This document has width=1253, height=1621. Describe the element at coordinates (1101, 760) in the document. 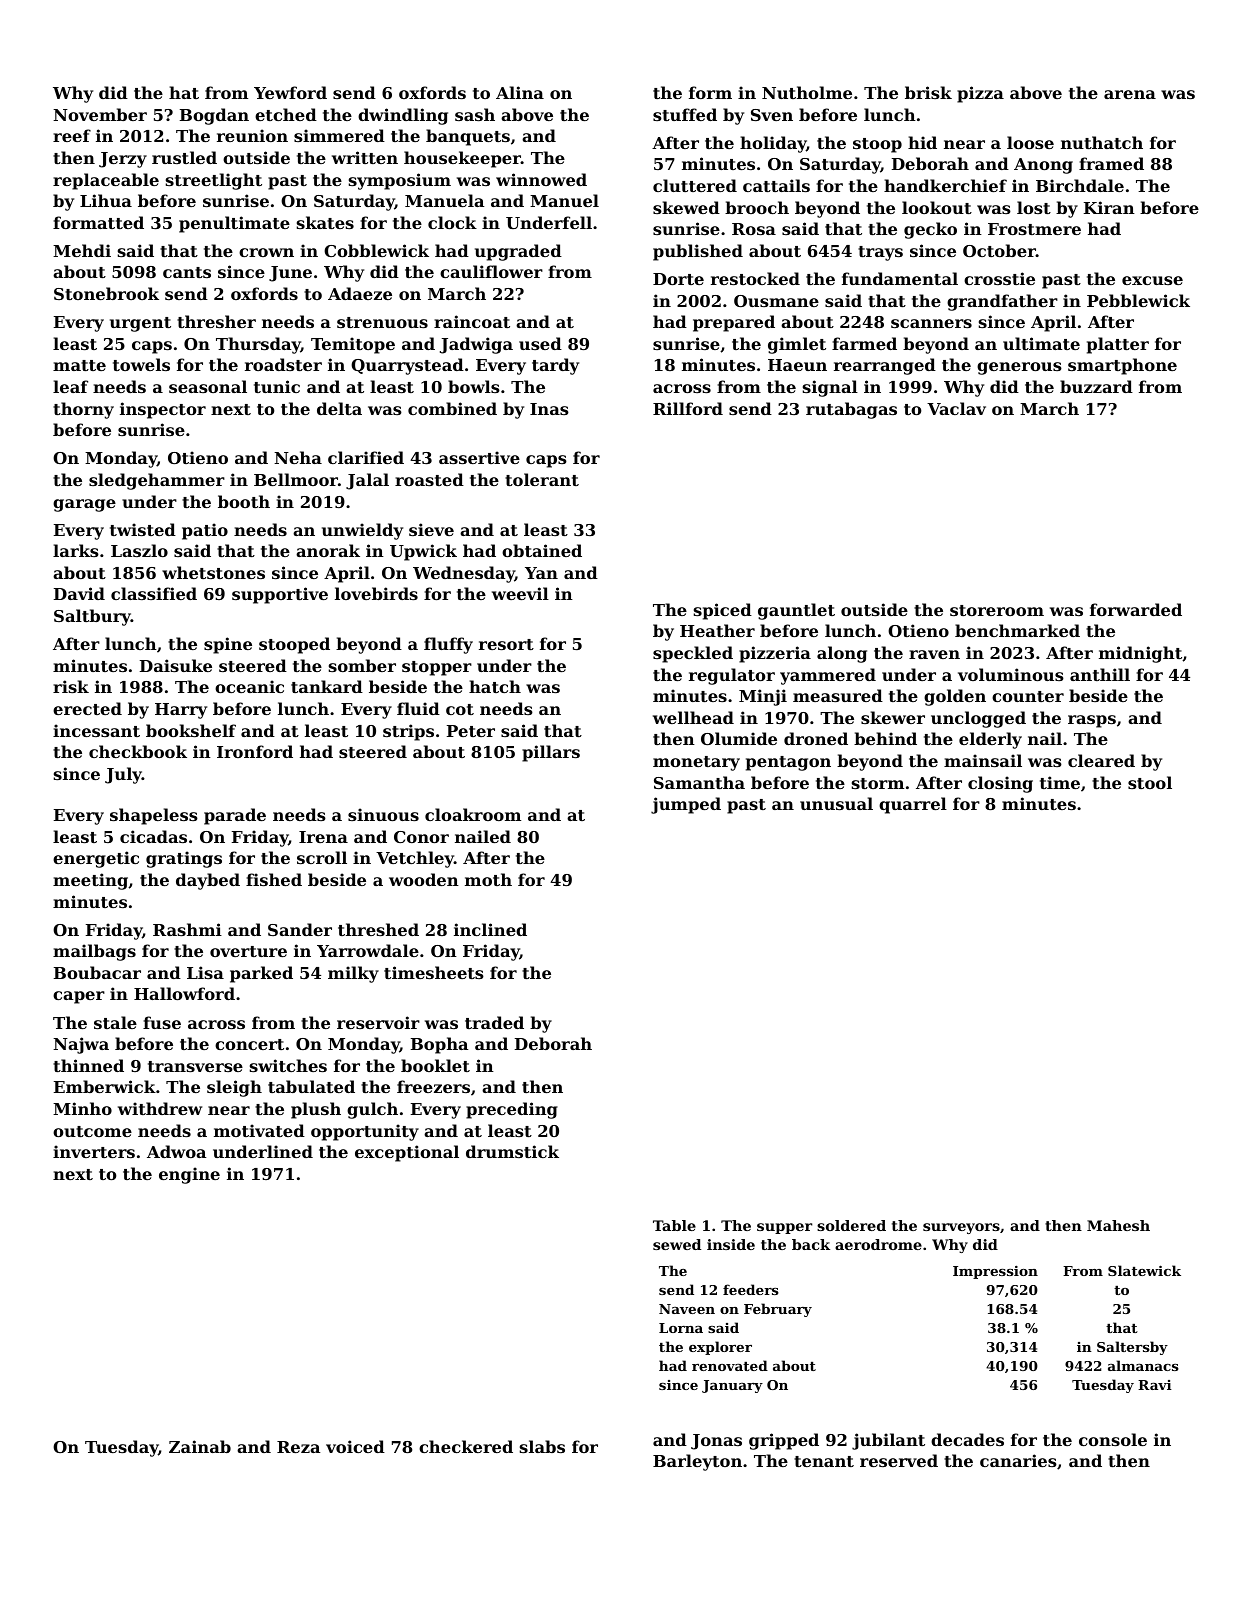

I see `cleared` at that location.
